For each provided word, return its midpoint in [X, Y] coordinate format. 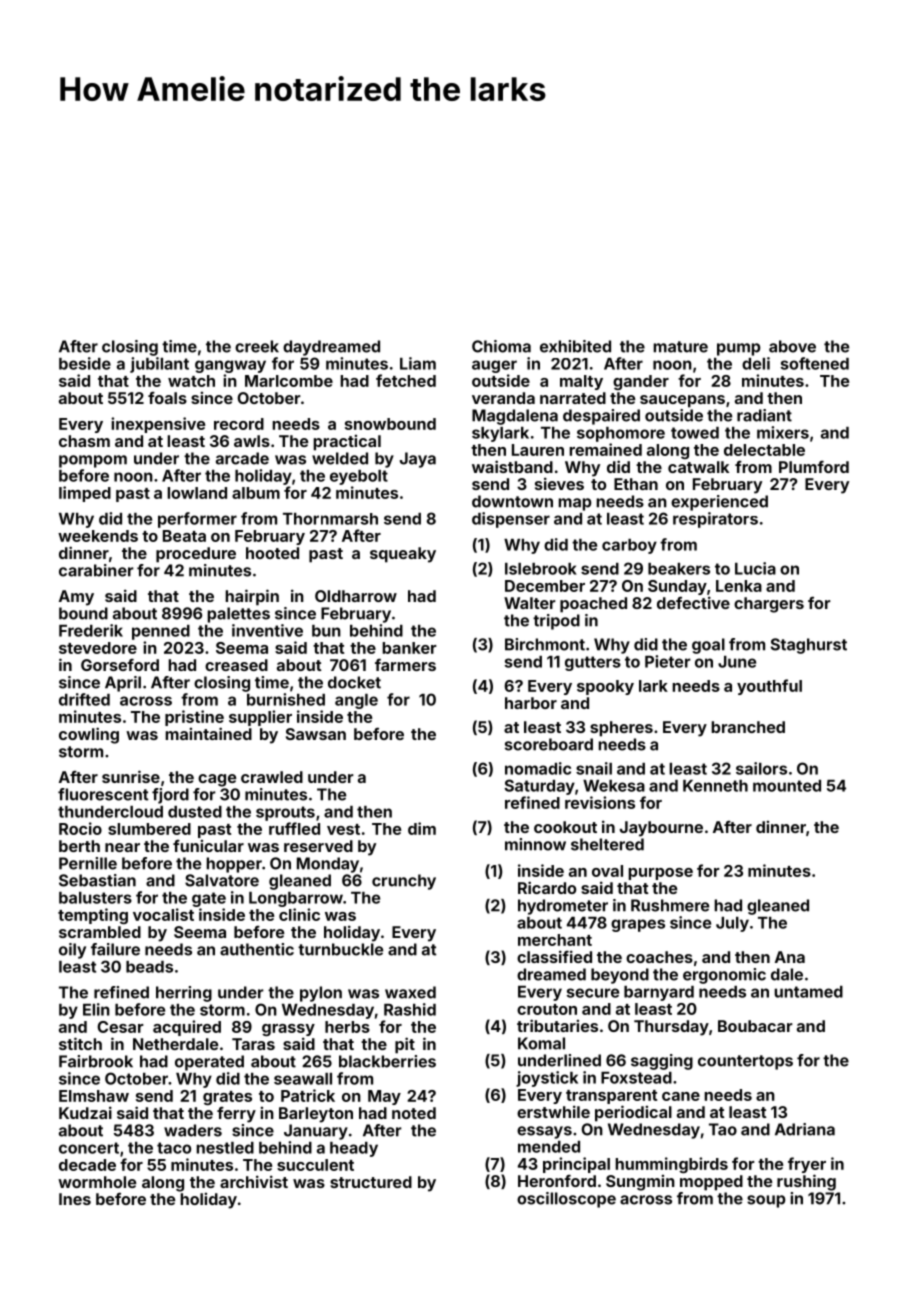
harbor [531, 703]
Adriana [805, 1129]
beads [149, 967]
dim [422, 828]
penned [161, 632]
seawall [303, 1079]
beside [85, 363]
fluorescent [103, 794]
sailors [761, 768]
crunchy [404, 882]
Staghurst [809, 646]
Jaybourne [661, 829]
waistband [512, 466]
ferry [236, 1115]
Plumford [814, 467]
